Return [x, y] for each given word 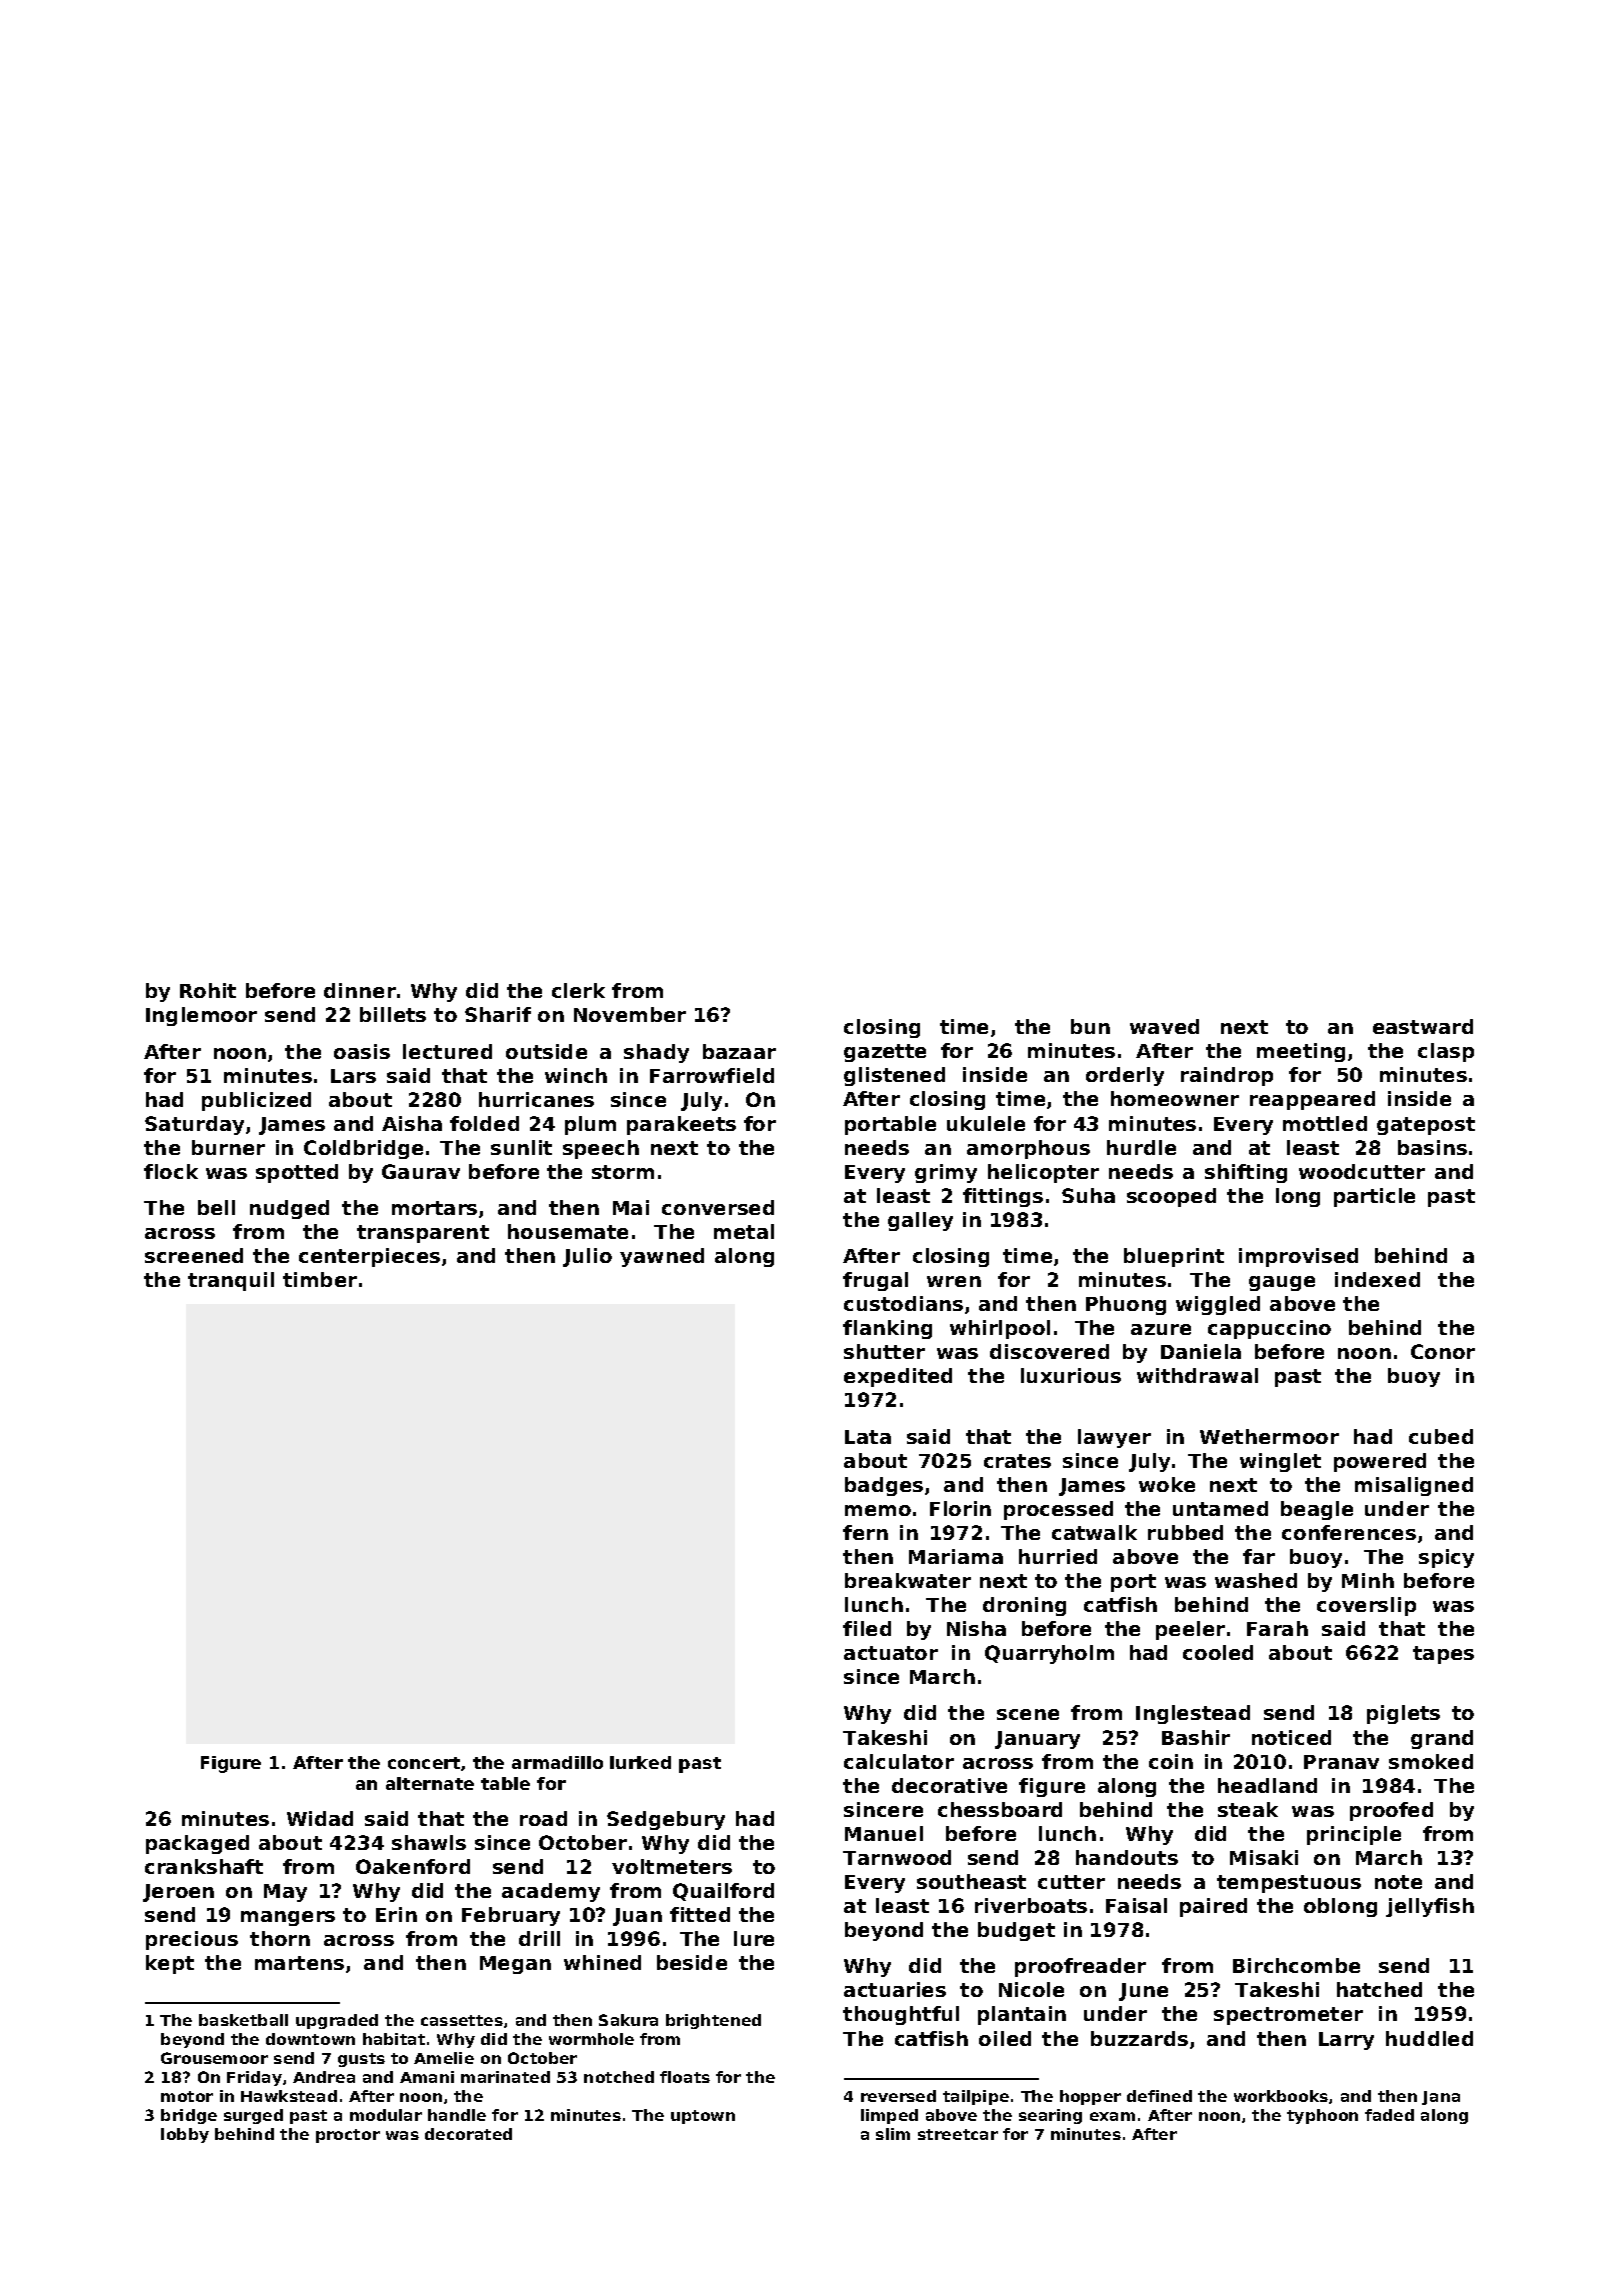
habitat [394, 2039]
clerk [578, 990]
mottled [1325, 1123]
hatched [1379, 1989]
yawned [662, 1257]
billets [393, 1014]
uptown [703, 2117]
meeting [1301, 1052]
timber [320, 1279]
